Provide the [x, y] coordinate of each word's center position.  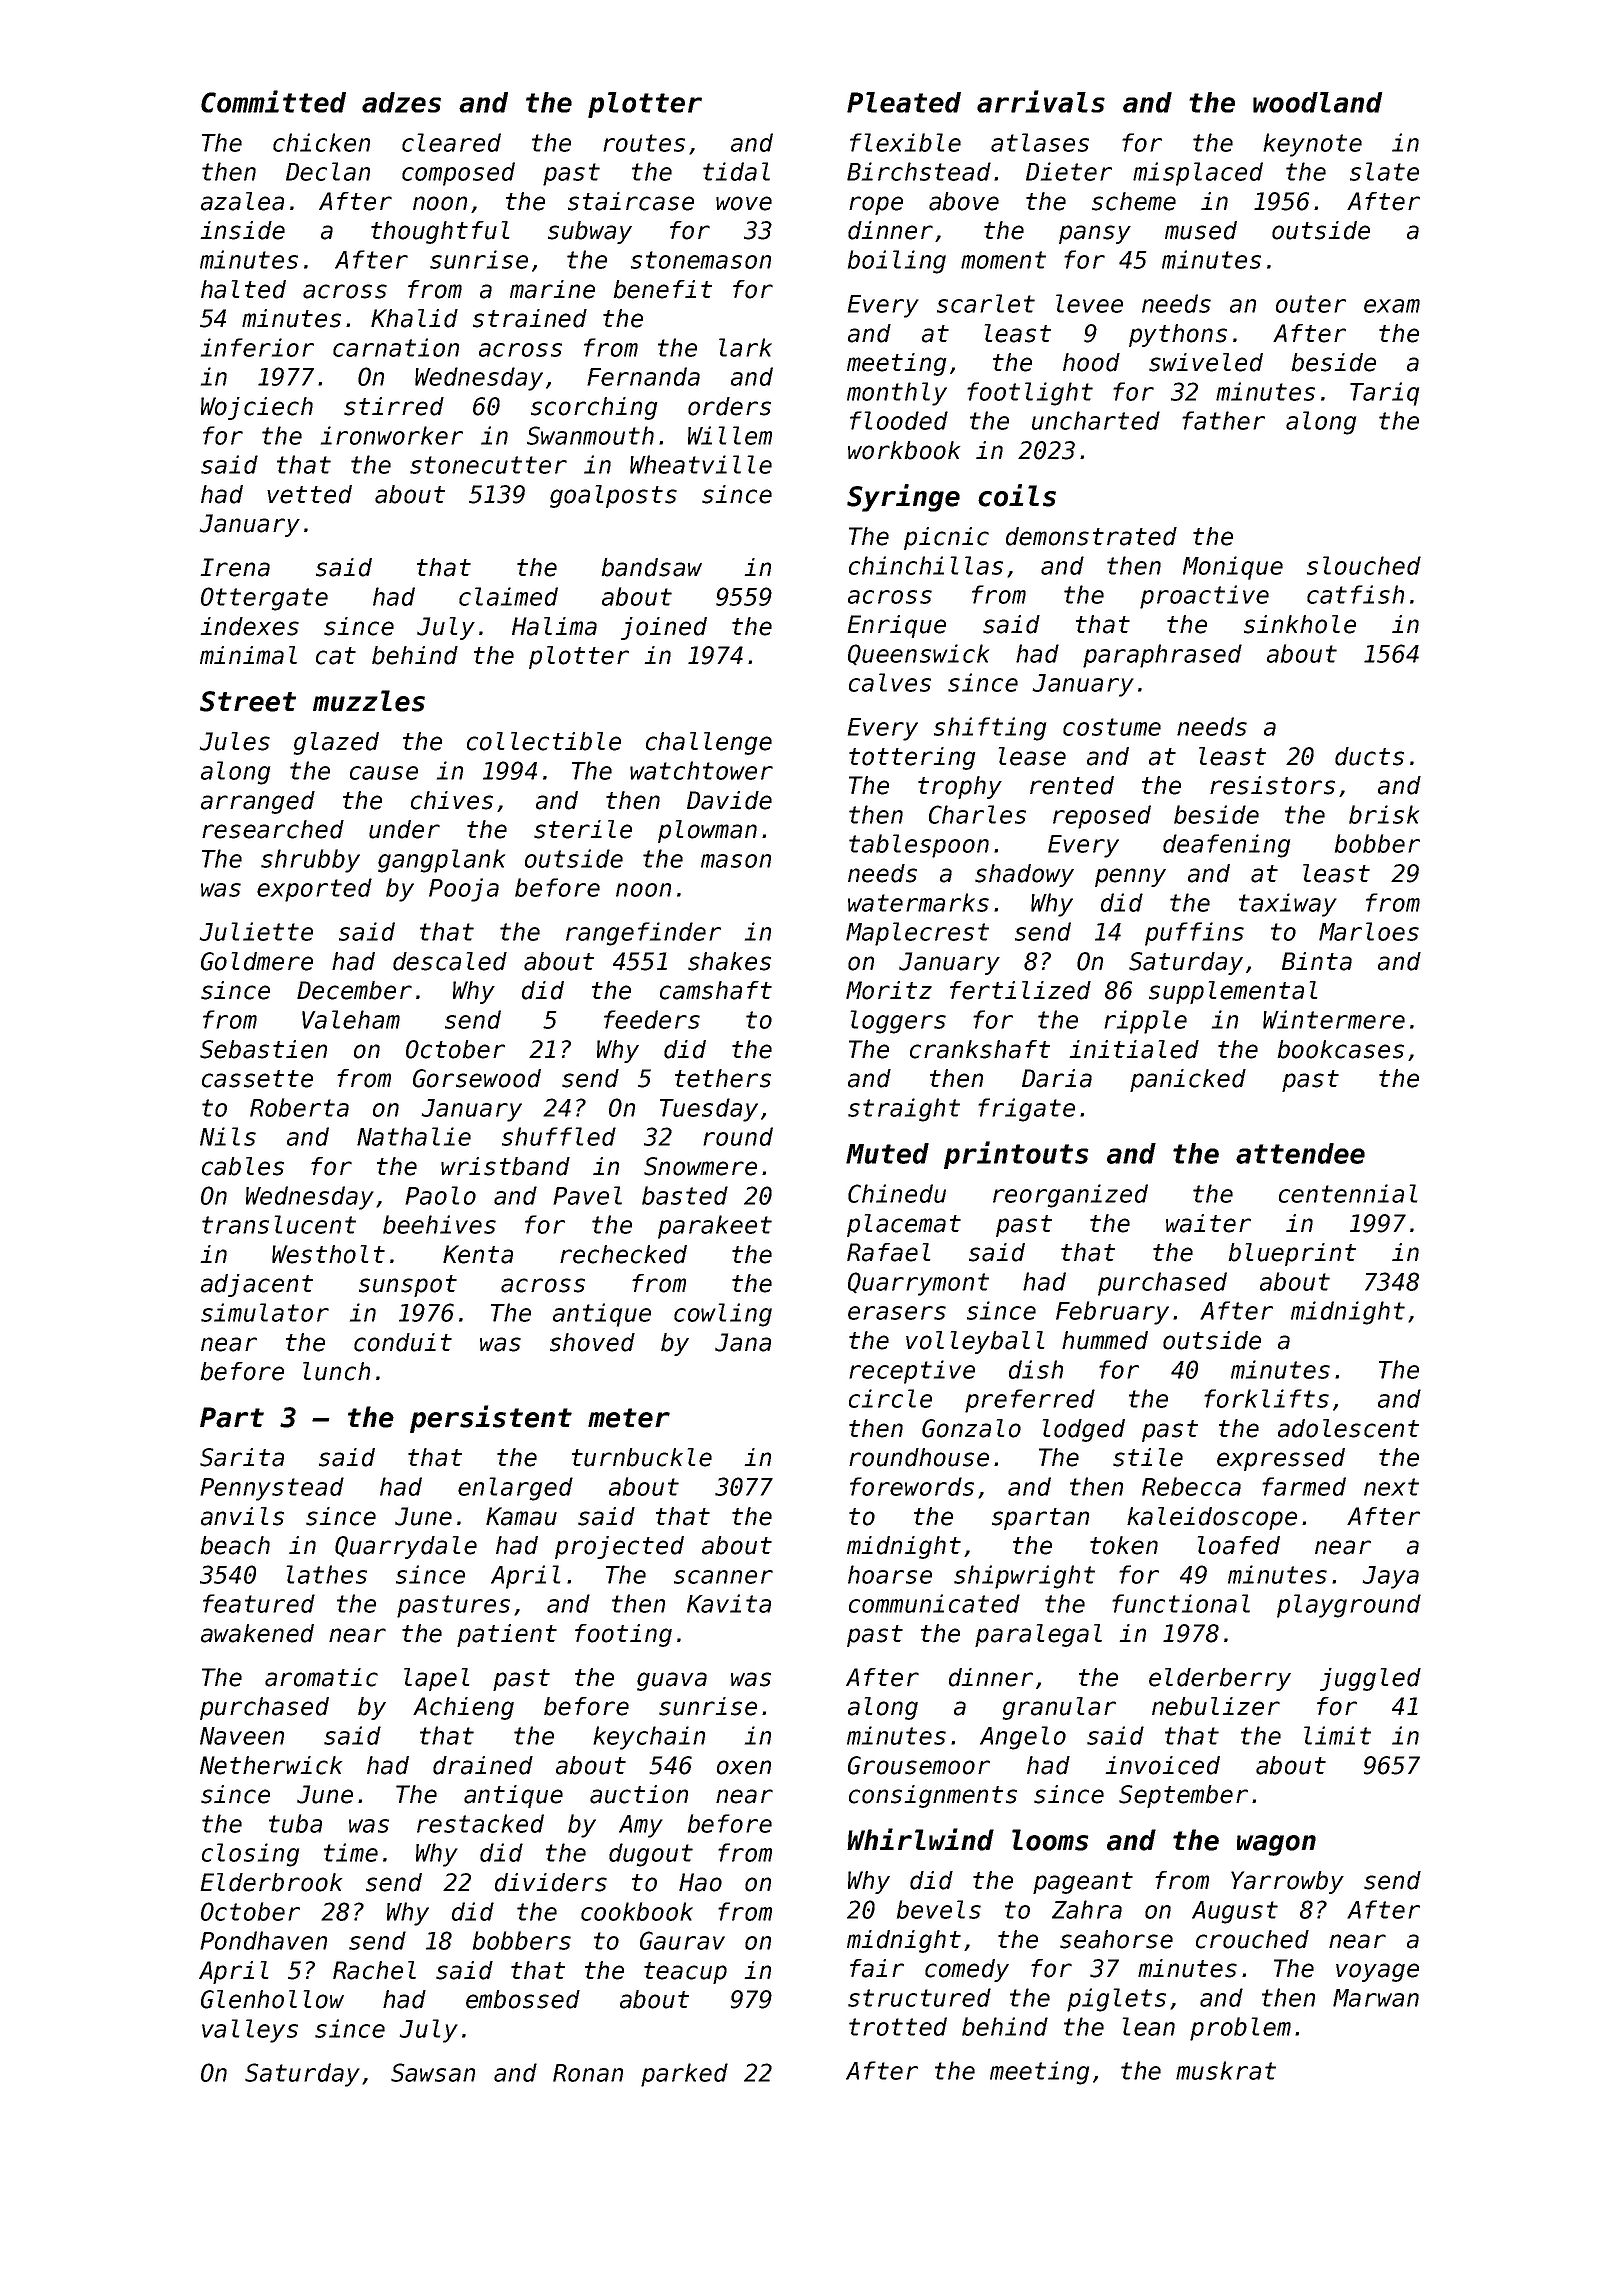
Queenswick [918, 654]
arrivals [1041, 101]
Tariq [1384, 394]
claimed [508, 596]
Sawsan [433, 2072]
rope [876, 205]
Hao [700, 1882]
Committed [273, 101]
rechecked [623, 1254]
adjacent [257, 1285]
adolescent [1348, 1428]
